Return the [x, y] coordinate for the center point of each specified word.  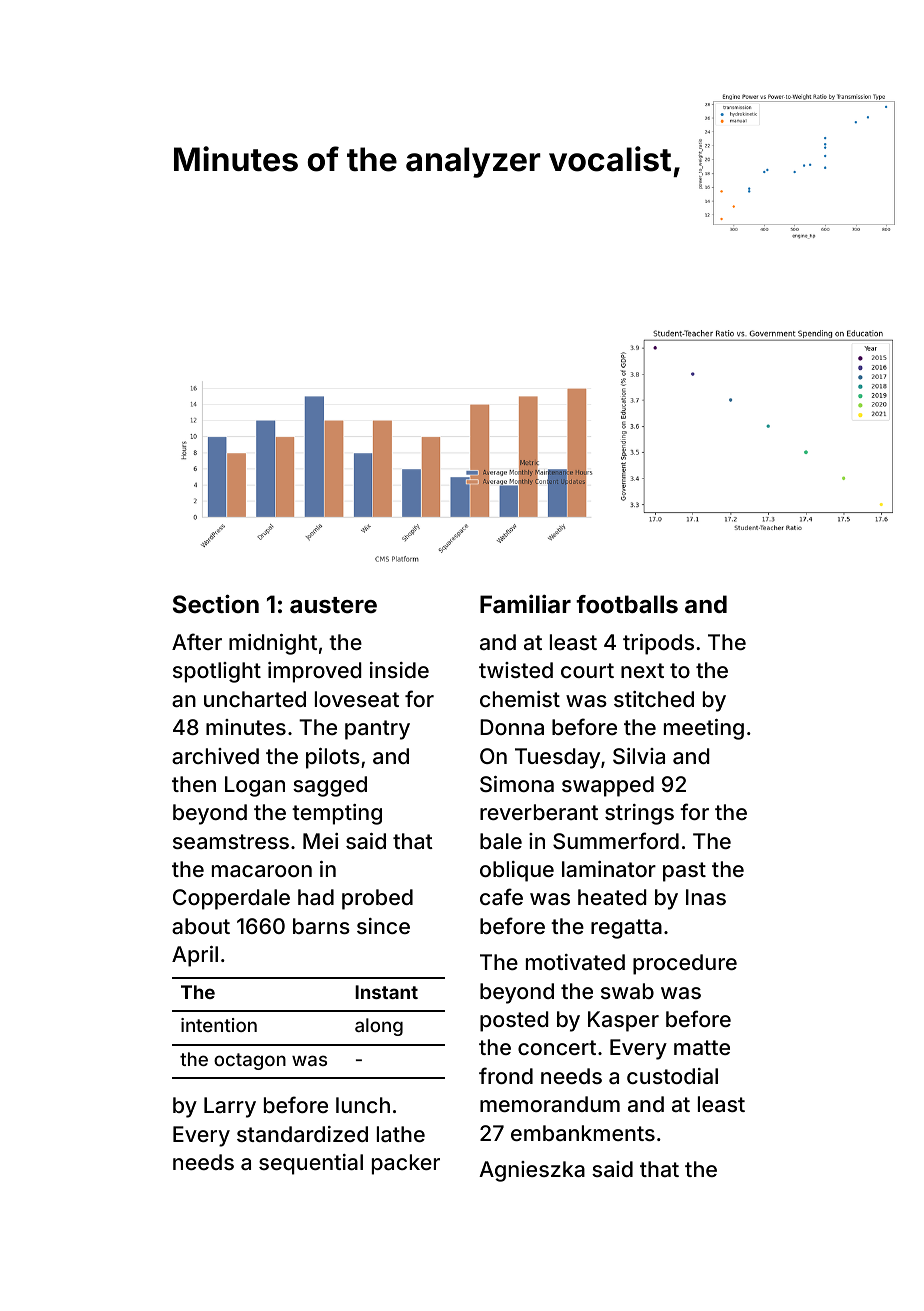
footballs [627, 604]
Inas [706, 897]
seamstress [231, 841]
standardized [302, 1134]
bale [501, 841]
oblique [517, 871]
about [201, 926]
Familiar [525, 604]
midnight [273, 644]
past [684, 872]
